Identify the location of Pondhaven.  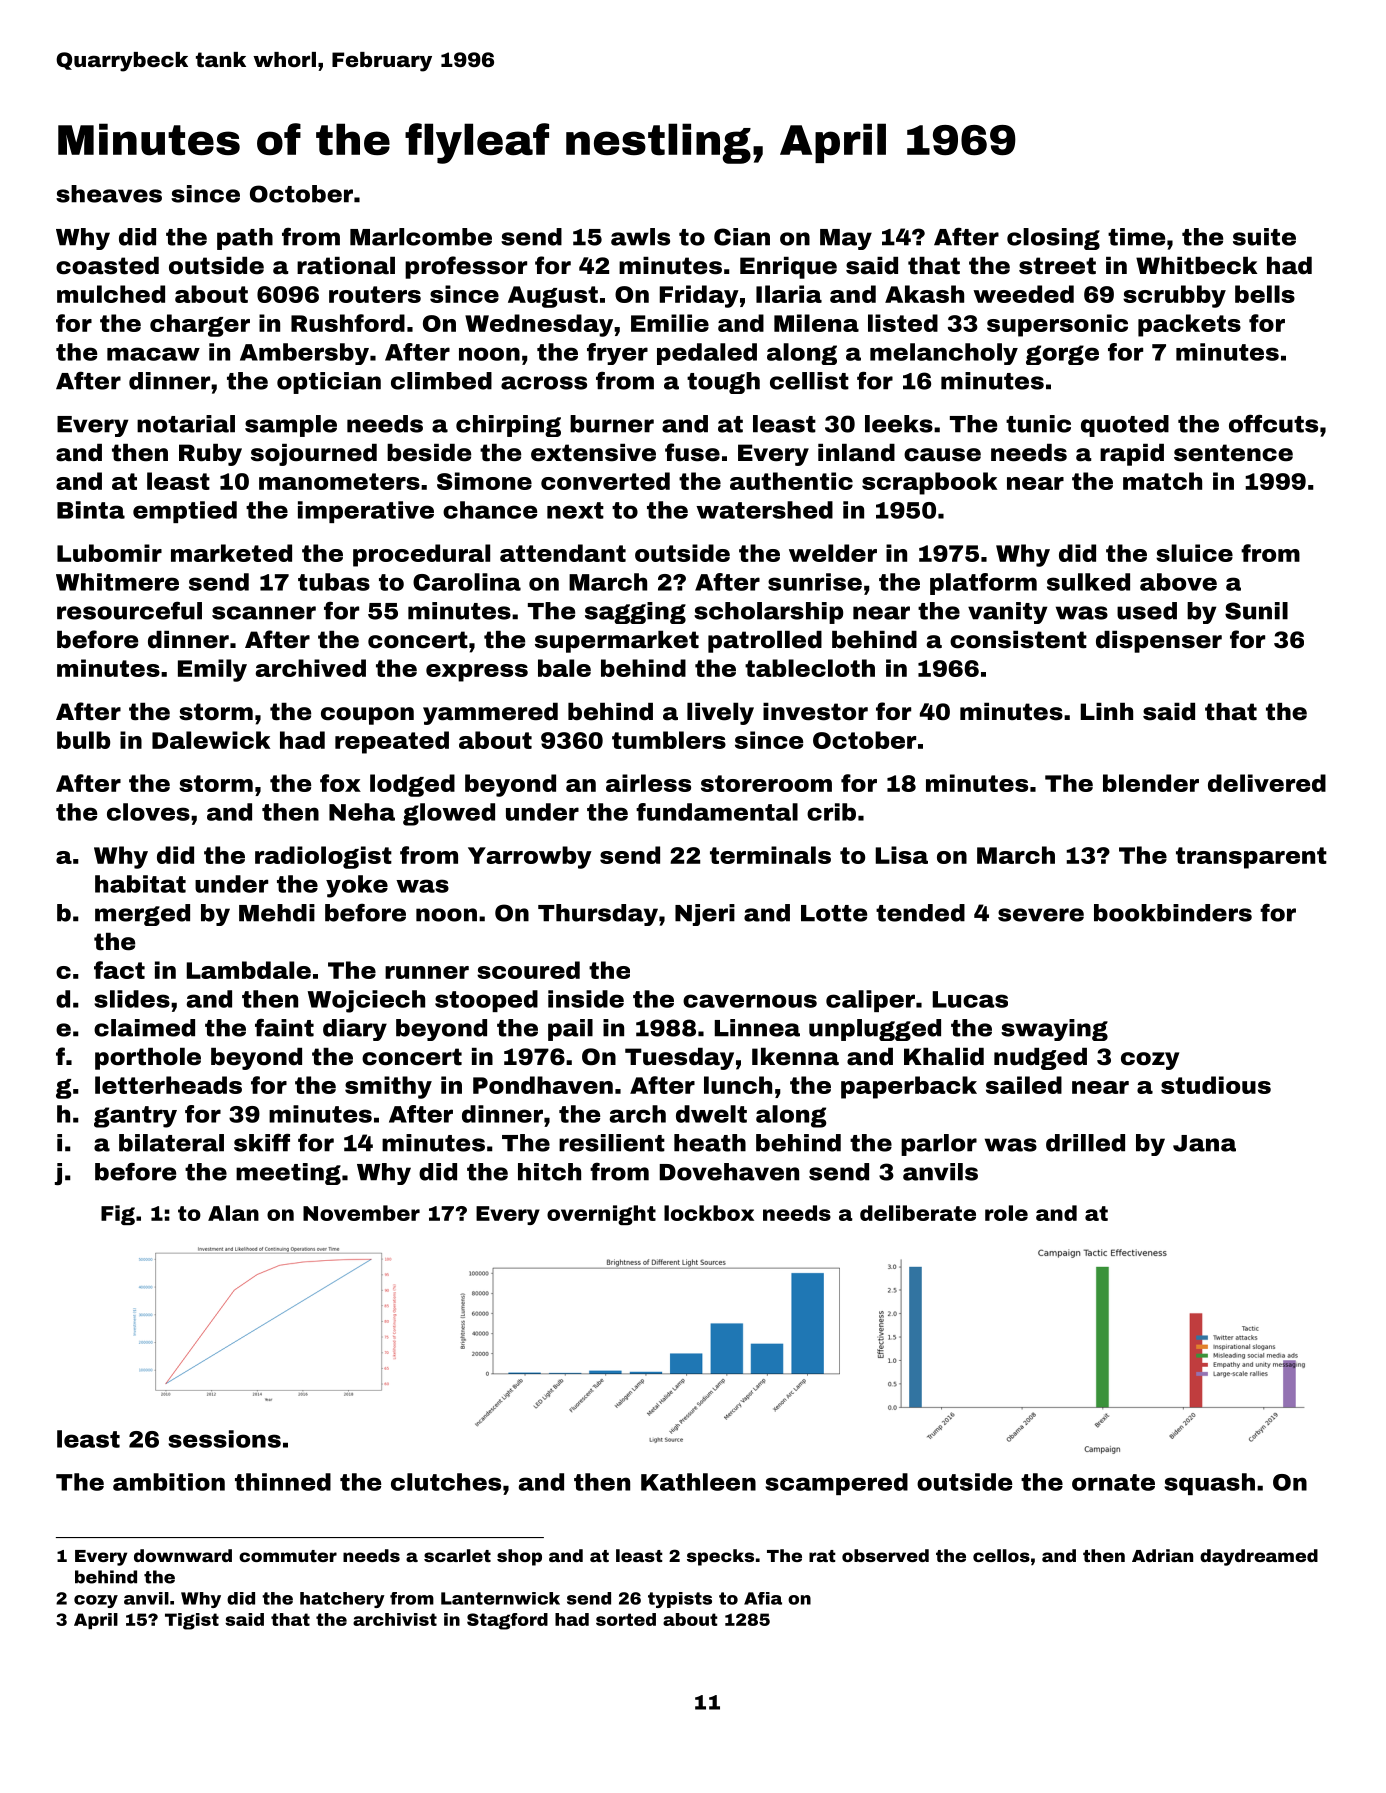
(543, 1085).
